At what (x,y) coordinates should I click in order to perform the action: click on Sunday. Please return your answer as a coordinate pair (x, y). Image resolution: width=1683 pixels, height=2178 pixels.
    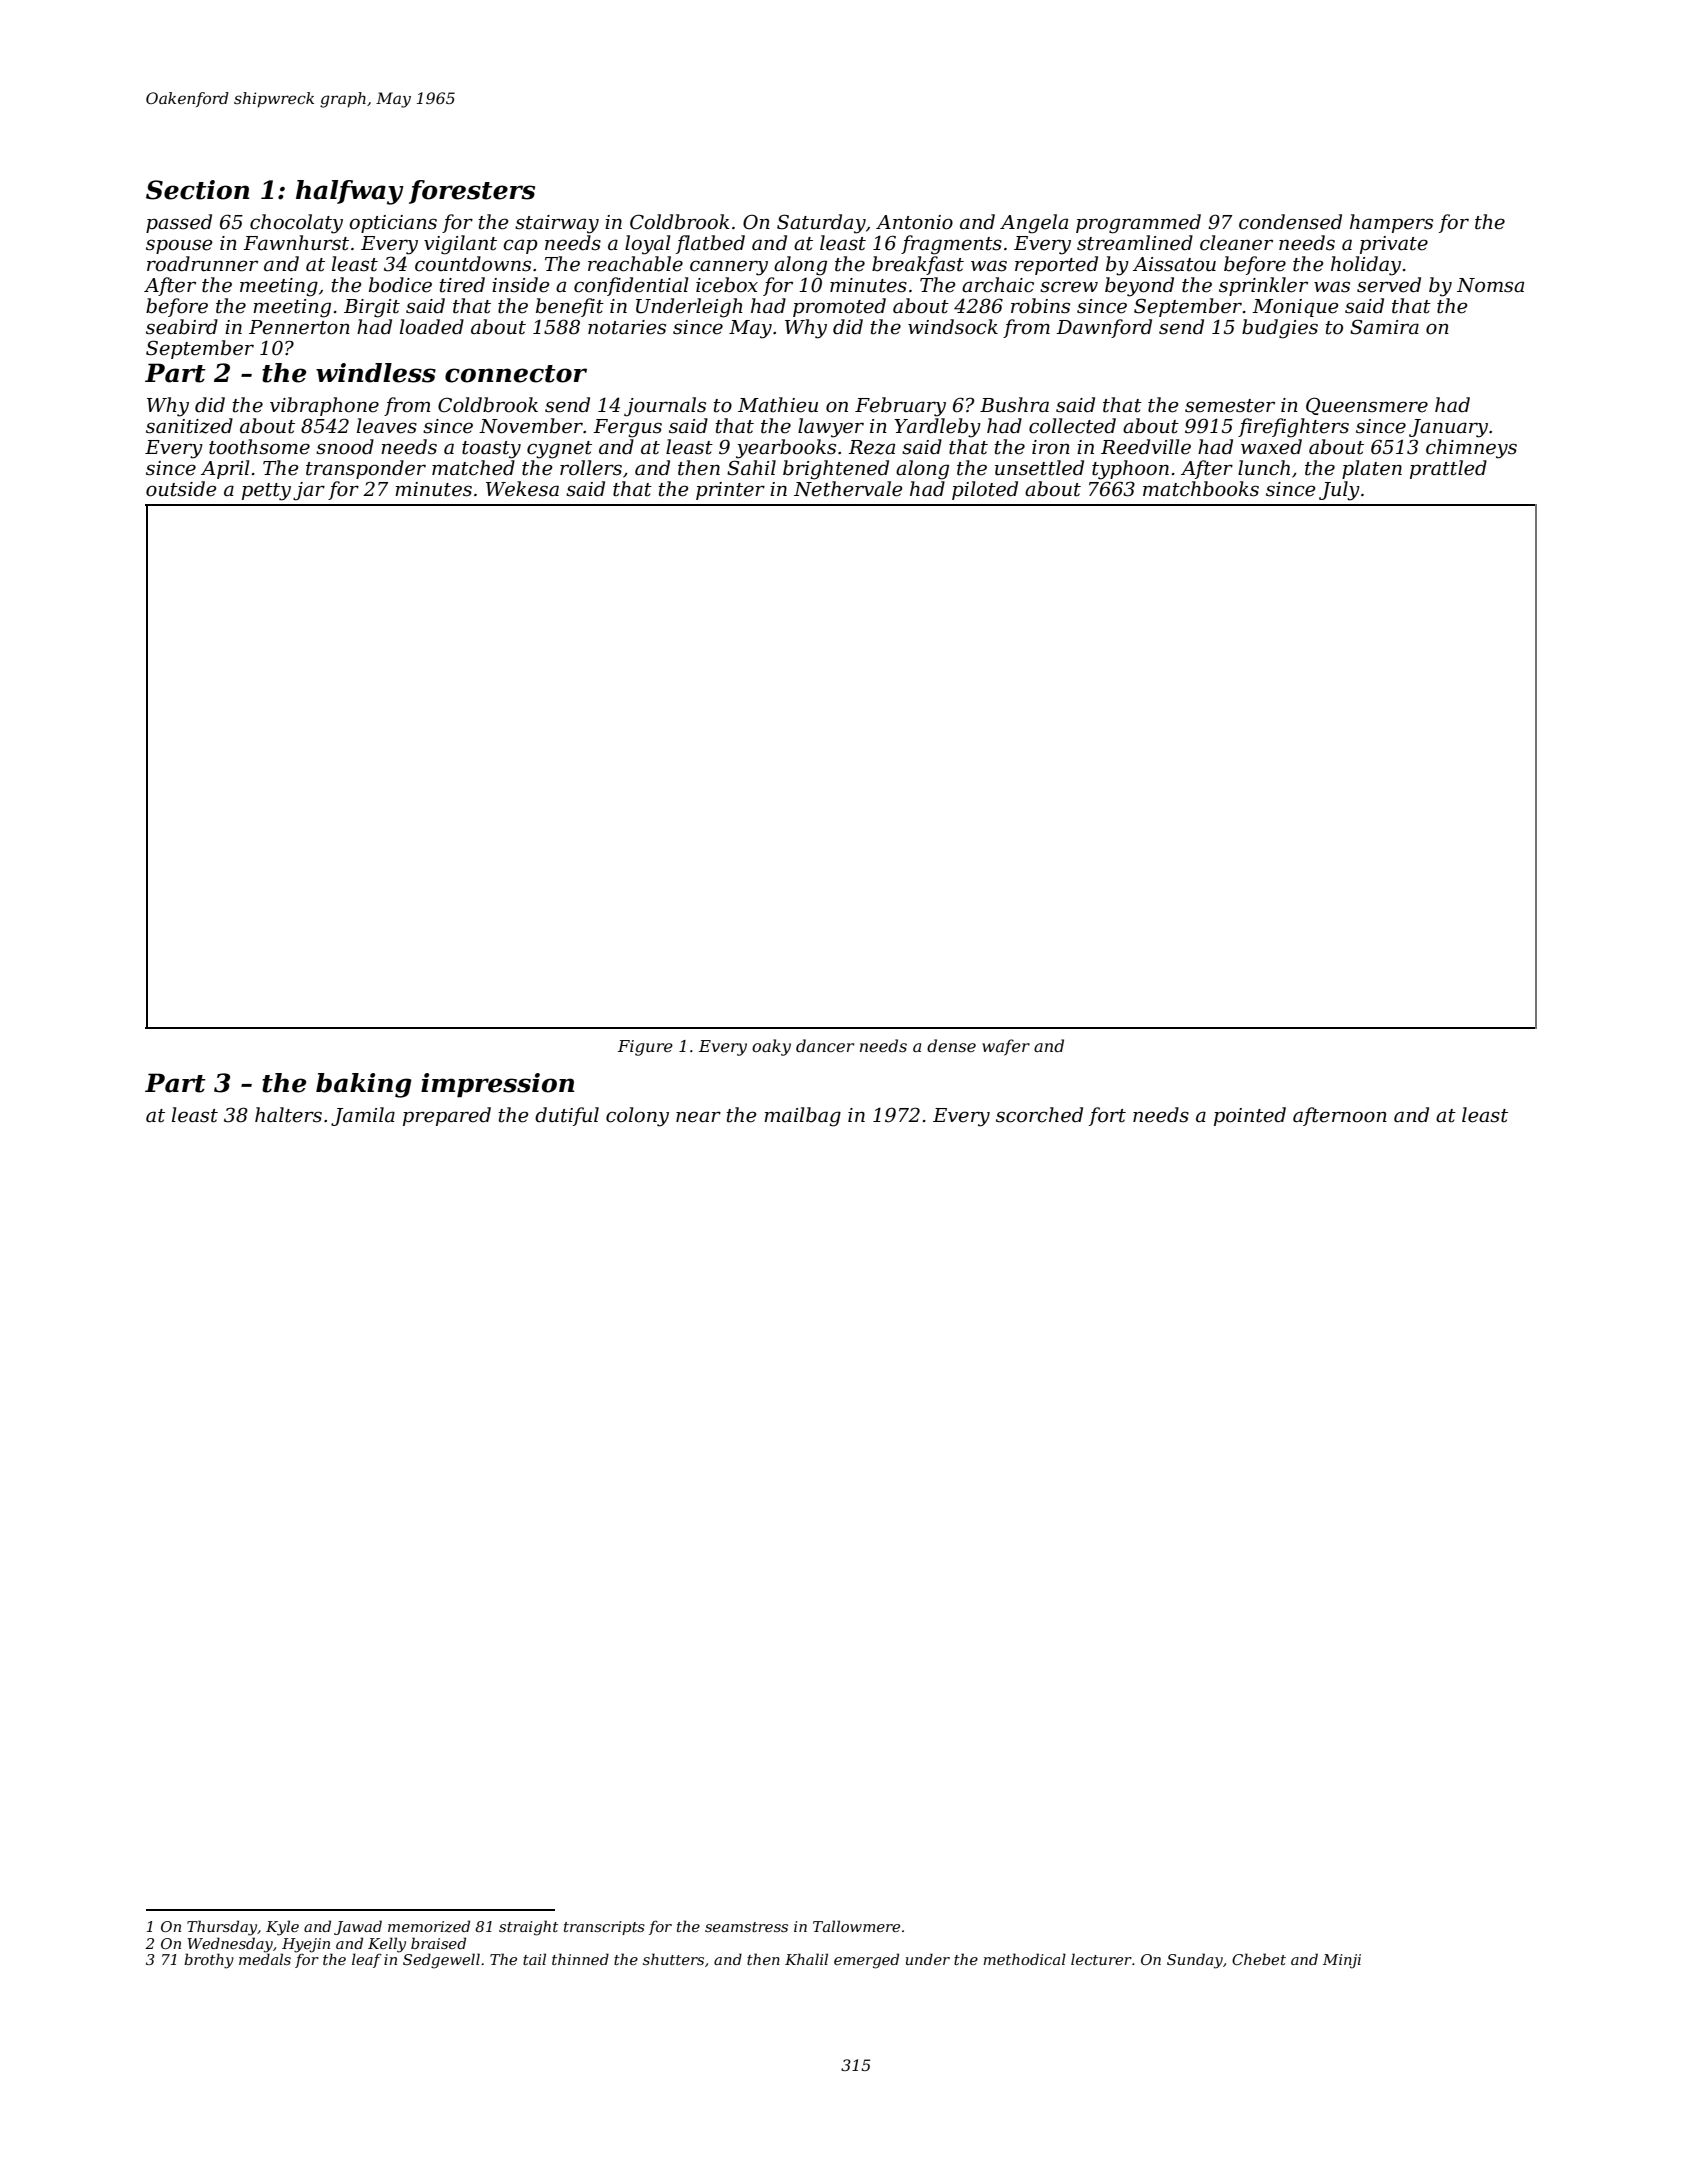
    Looking at the image, I should click on (1195, 1961).
